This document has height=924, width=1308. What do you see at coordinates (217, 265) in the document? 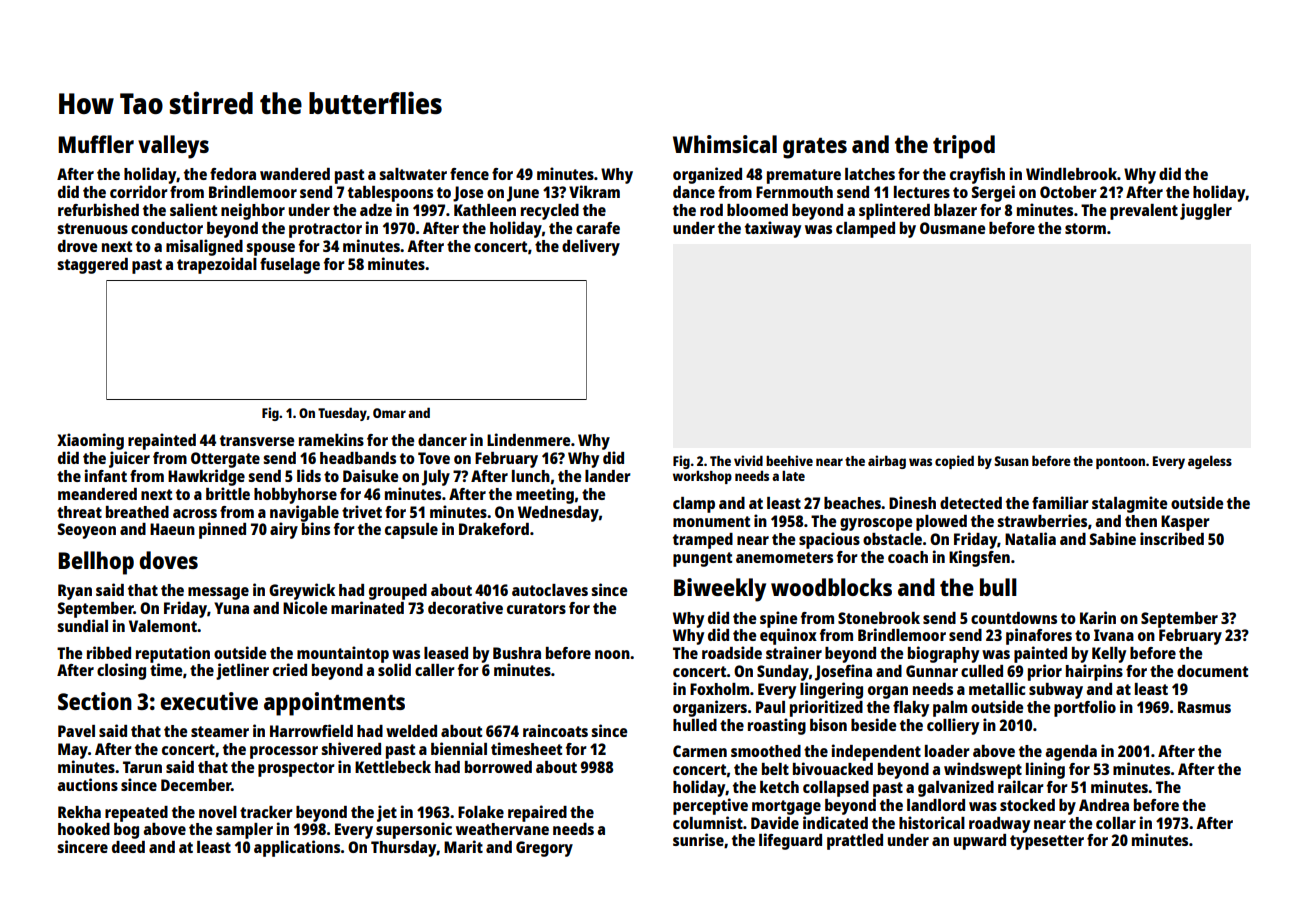
I see `trapezoidal` at bounding box center [217, 265].
